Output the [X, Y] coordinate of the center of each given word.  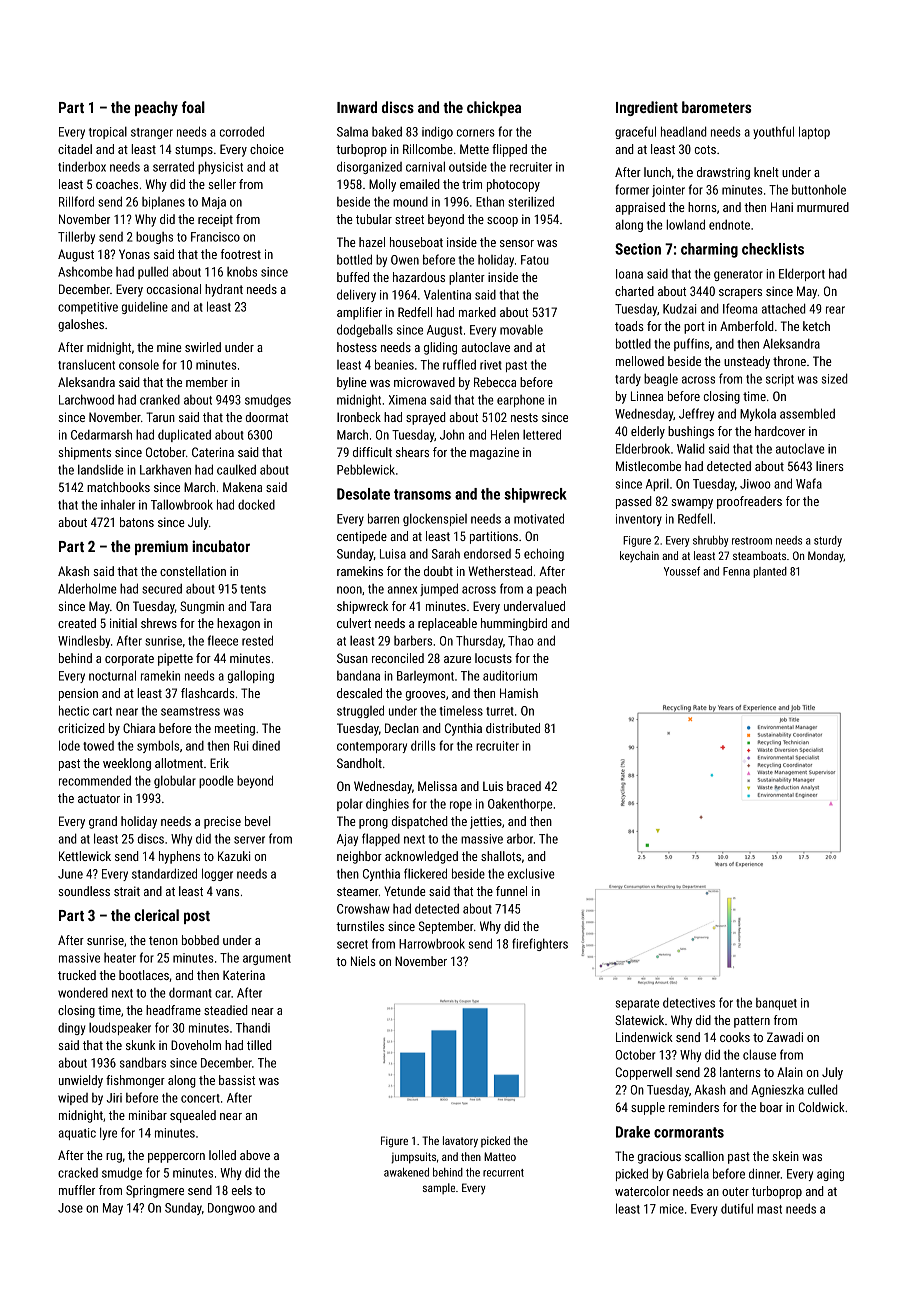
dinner [764, 1173]
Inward [357, 107]
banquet [776, 1004]
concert [200, 1098]
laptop [814, 132]
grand [103, 822]
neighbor [359, 857]
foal [193, 107]
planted [770, 572]
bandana [358, 675]
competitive [88, 308]
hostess [357, 347]
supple [648, 1108]
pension [78, 694]
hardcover [780, 431]
